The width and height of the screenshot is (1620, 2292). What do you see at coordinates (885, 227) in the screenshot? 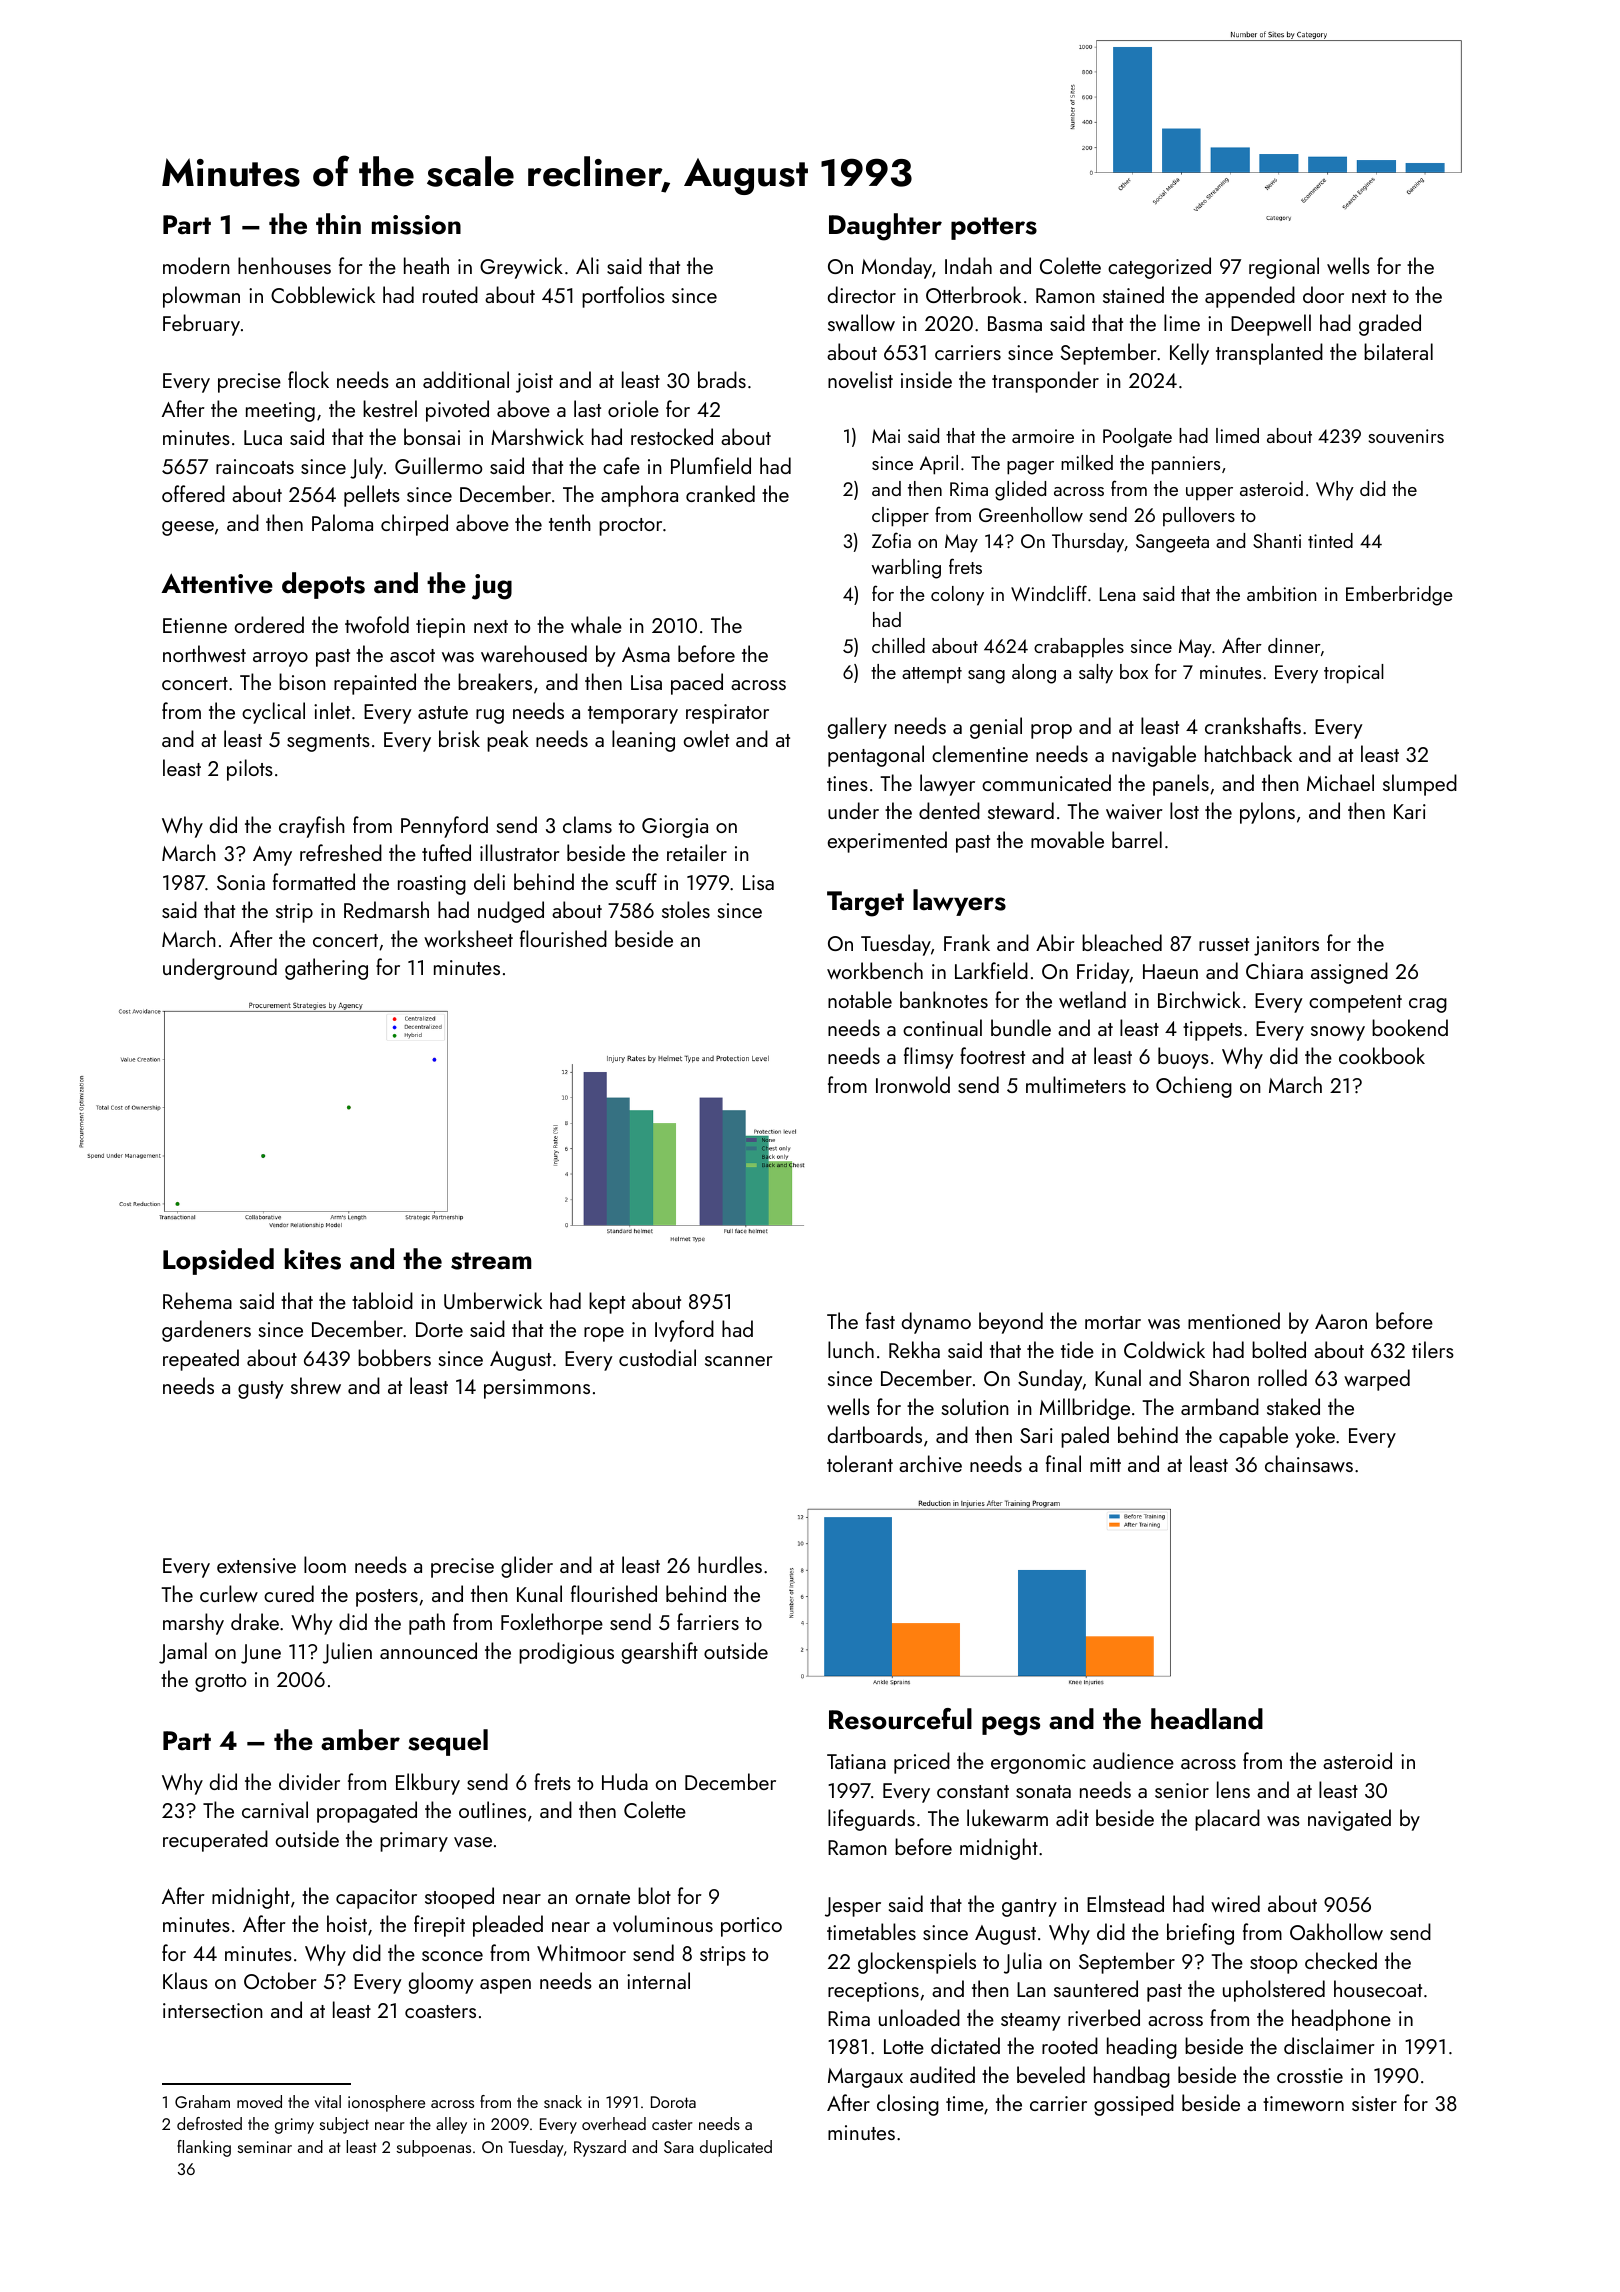
I see `Daughter` at bounding box center [885, 227].
